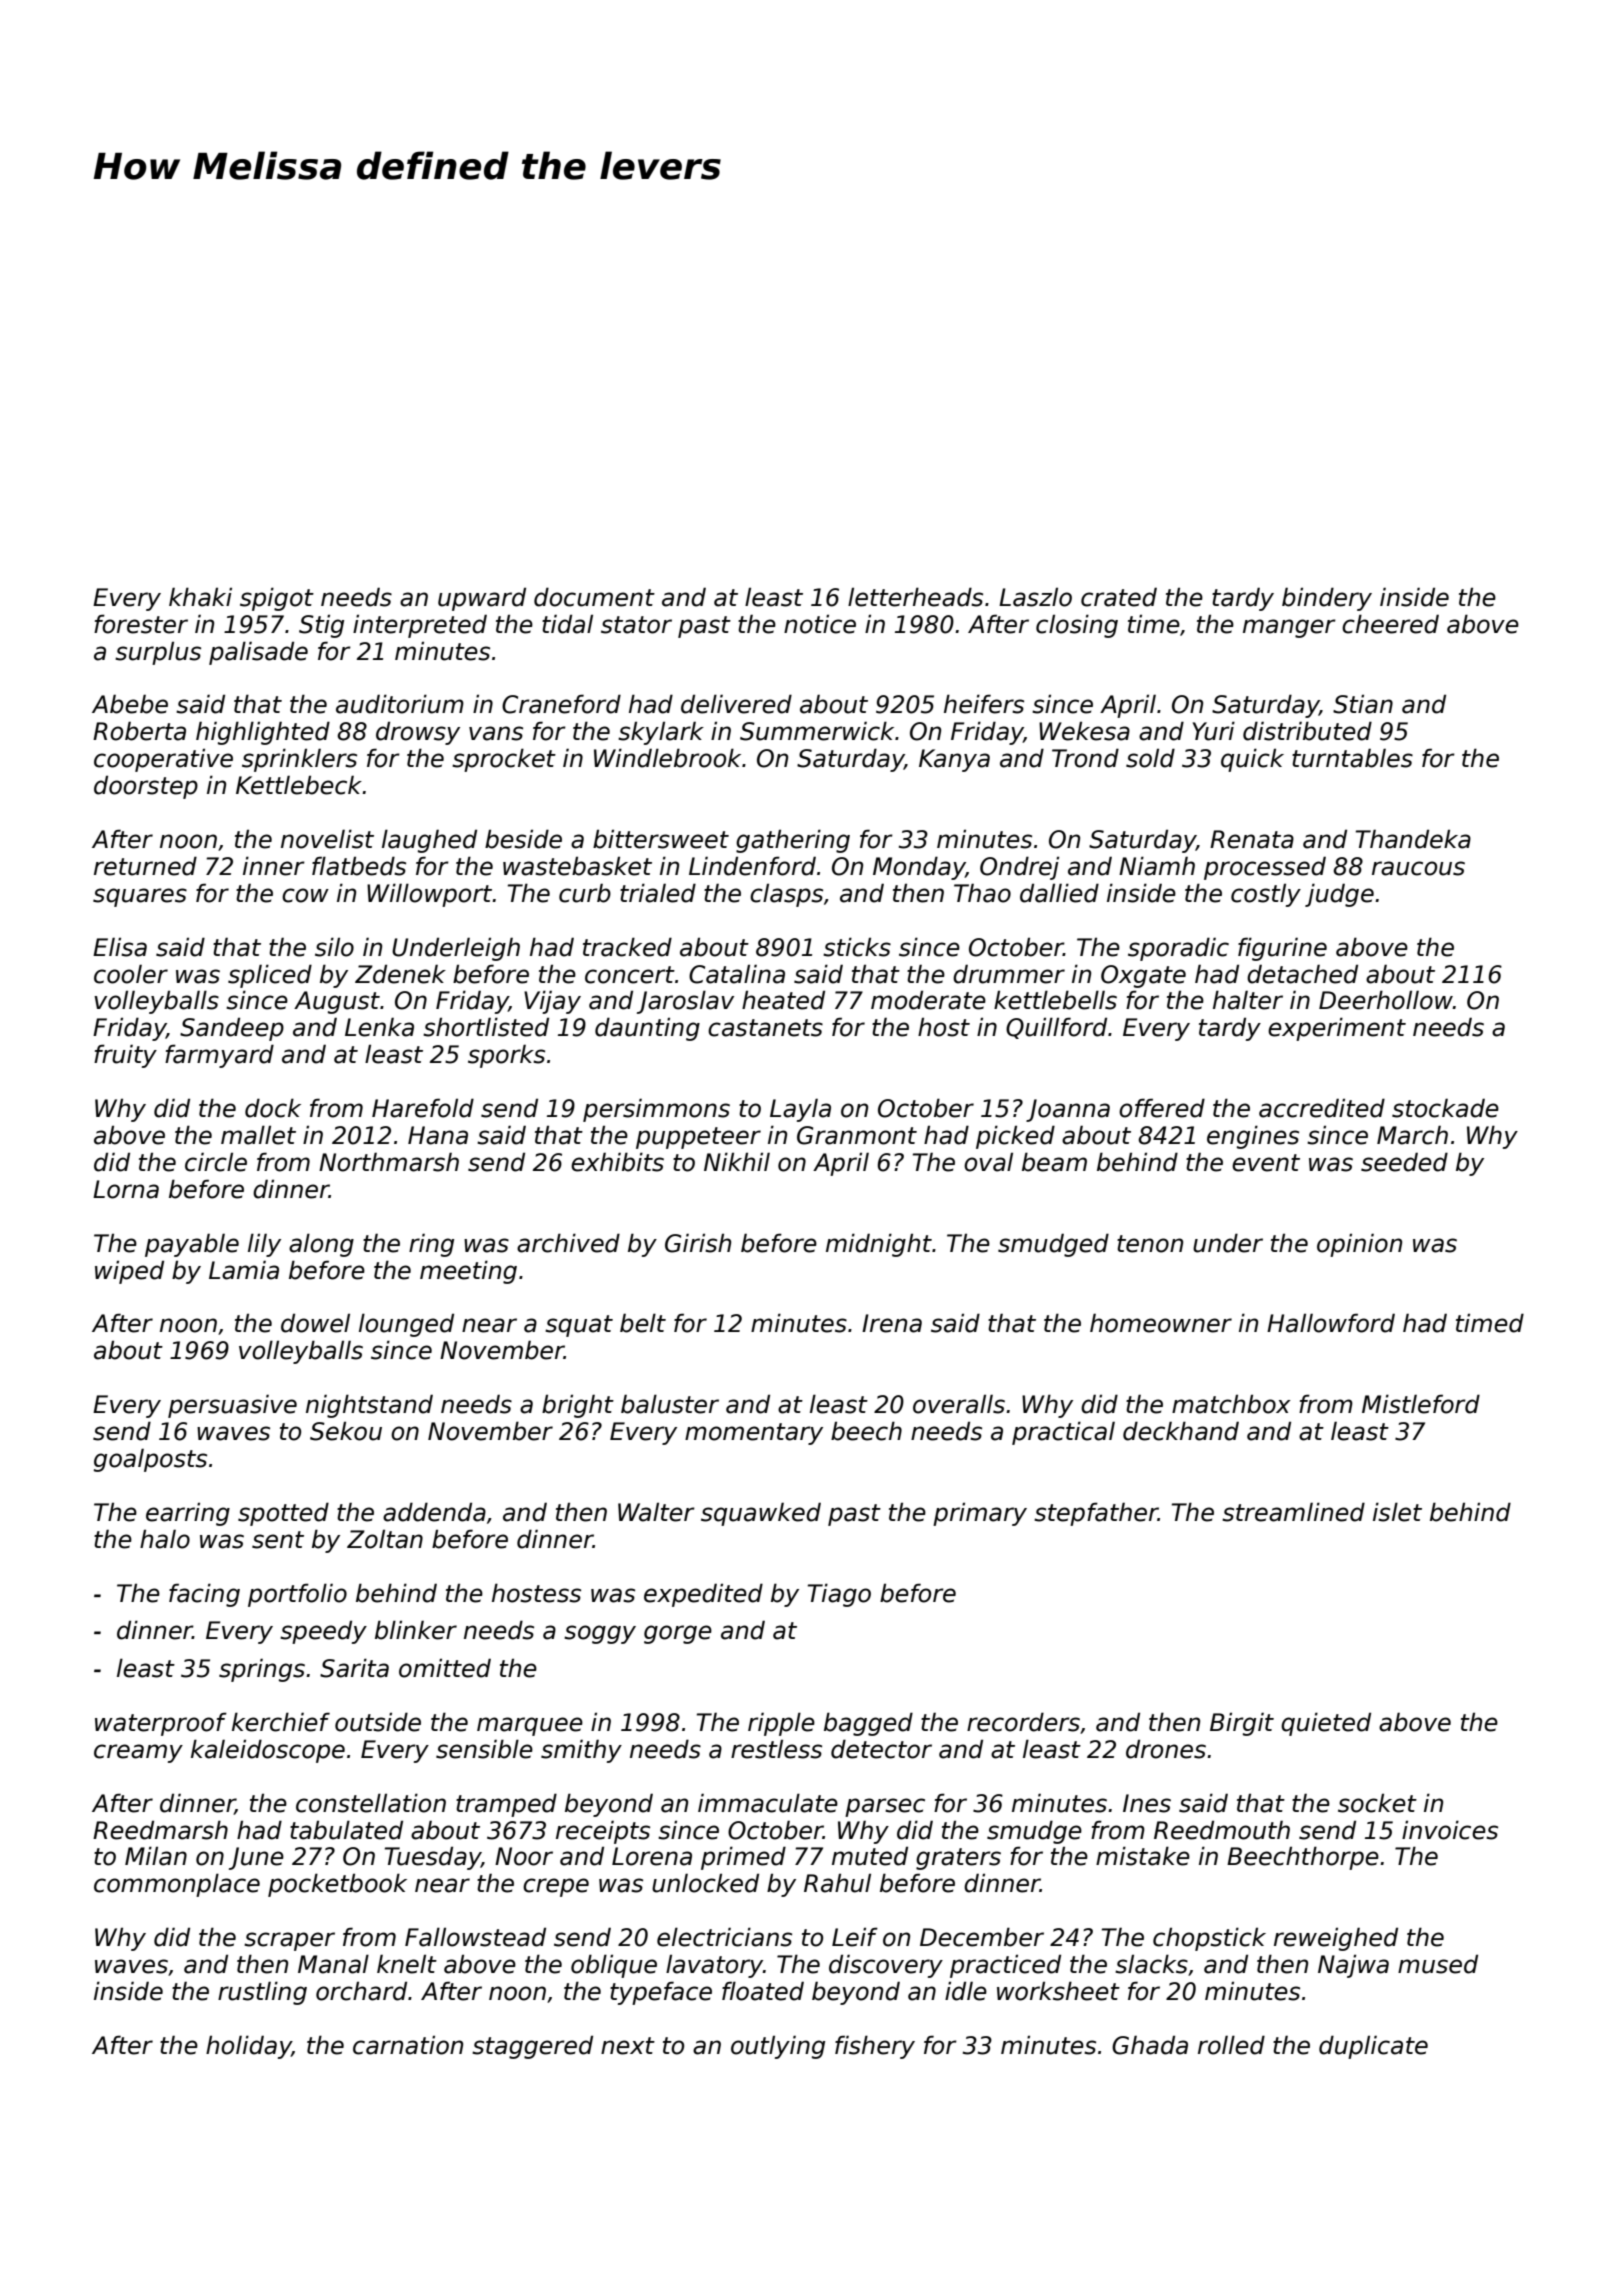 The image size is (1620, 2292). I want to click on event, so click(1266, 1163).
